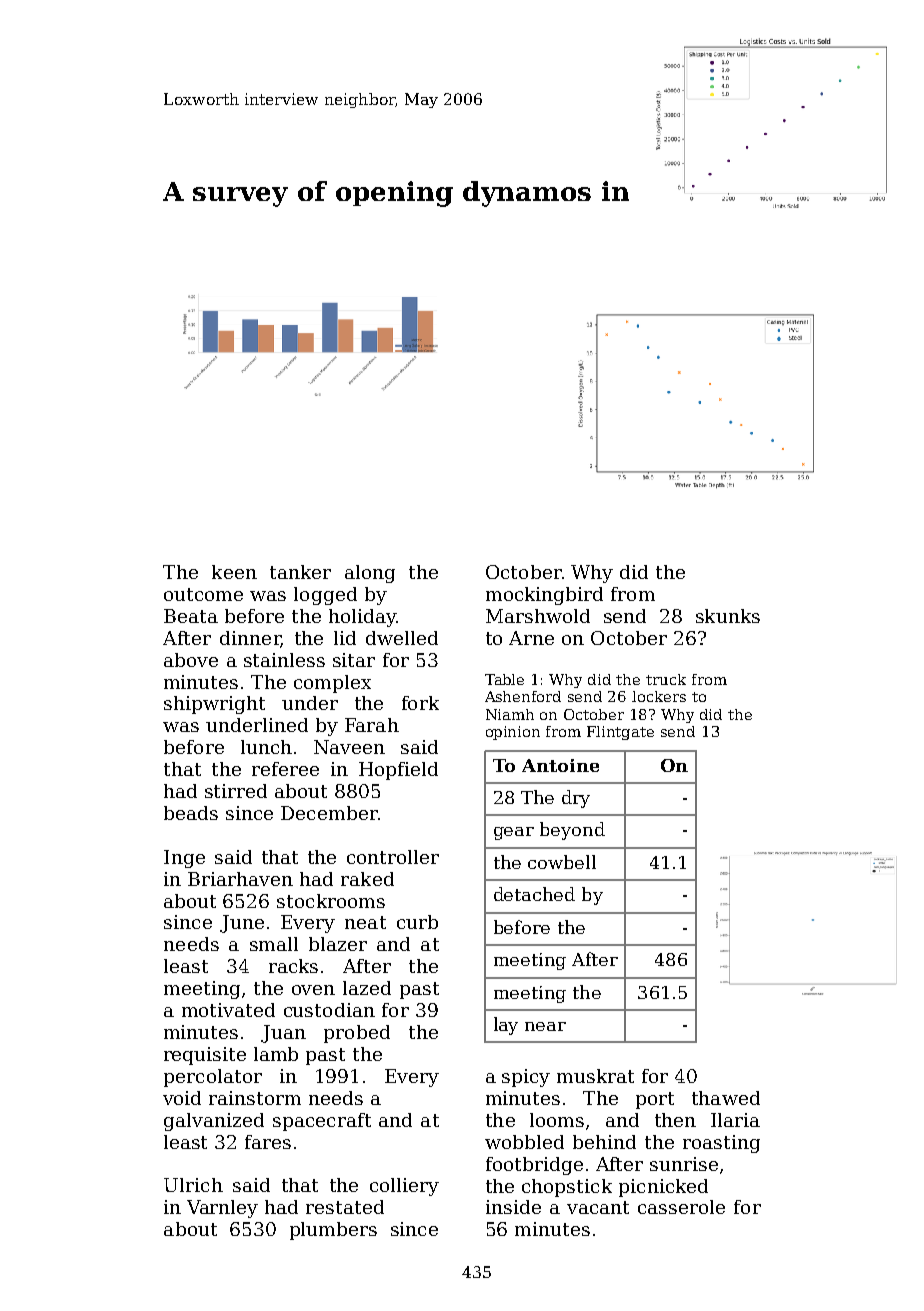 The height and width of the screenshot is (1311, 924). Describe the element at coordinates (274, 944) in the screenshot. I see `small` at that location.
